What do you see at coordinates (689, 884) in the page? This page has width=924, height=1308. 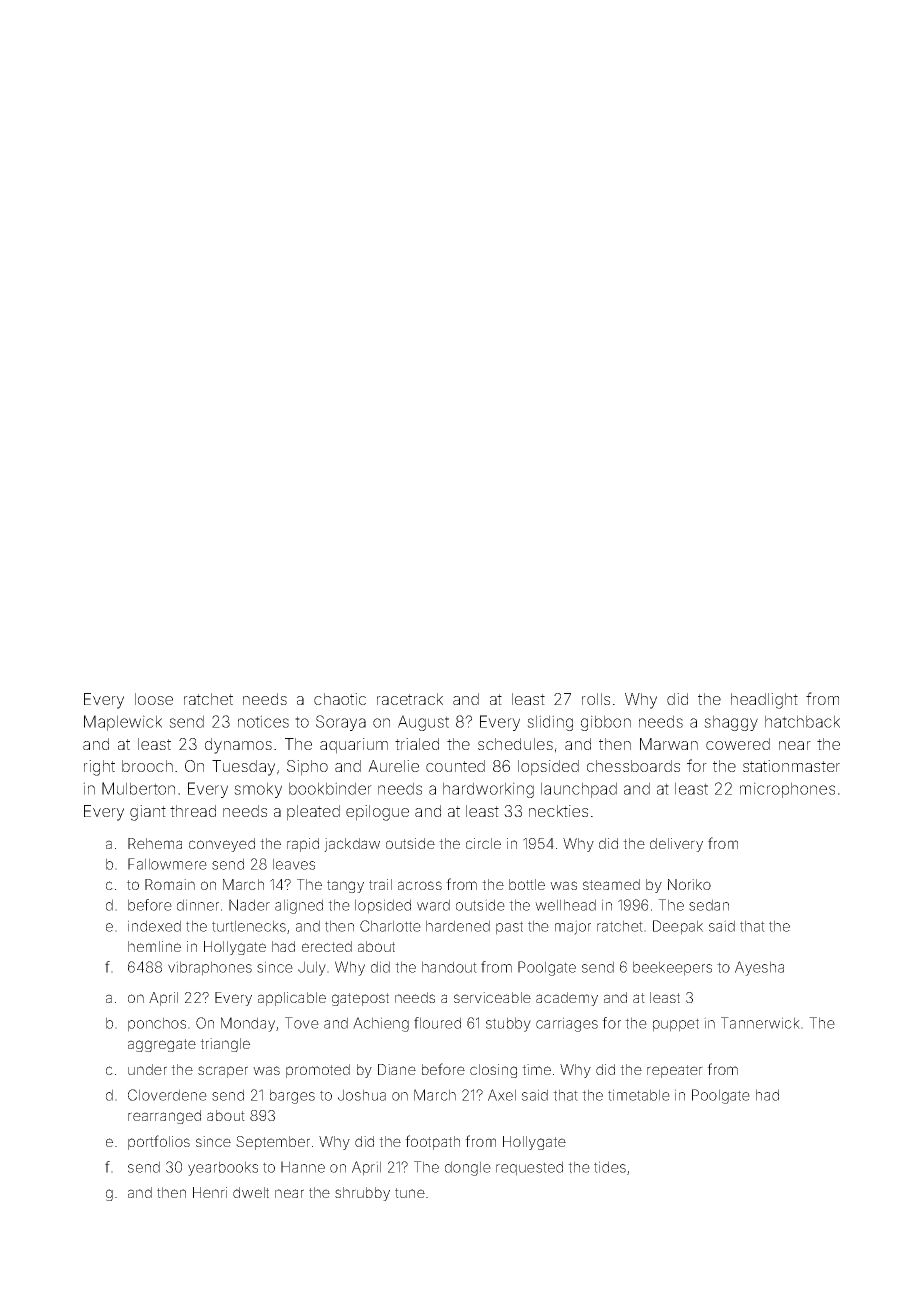 I see `Noriko` at bounding box center [689, 884].
